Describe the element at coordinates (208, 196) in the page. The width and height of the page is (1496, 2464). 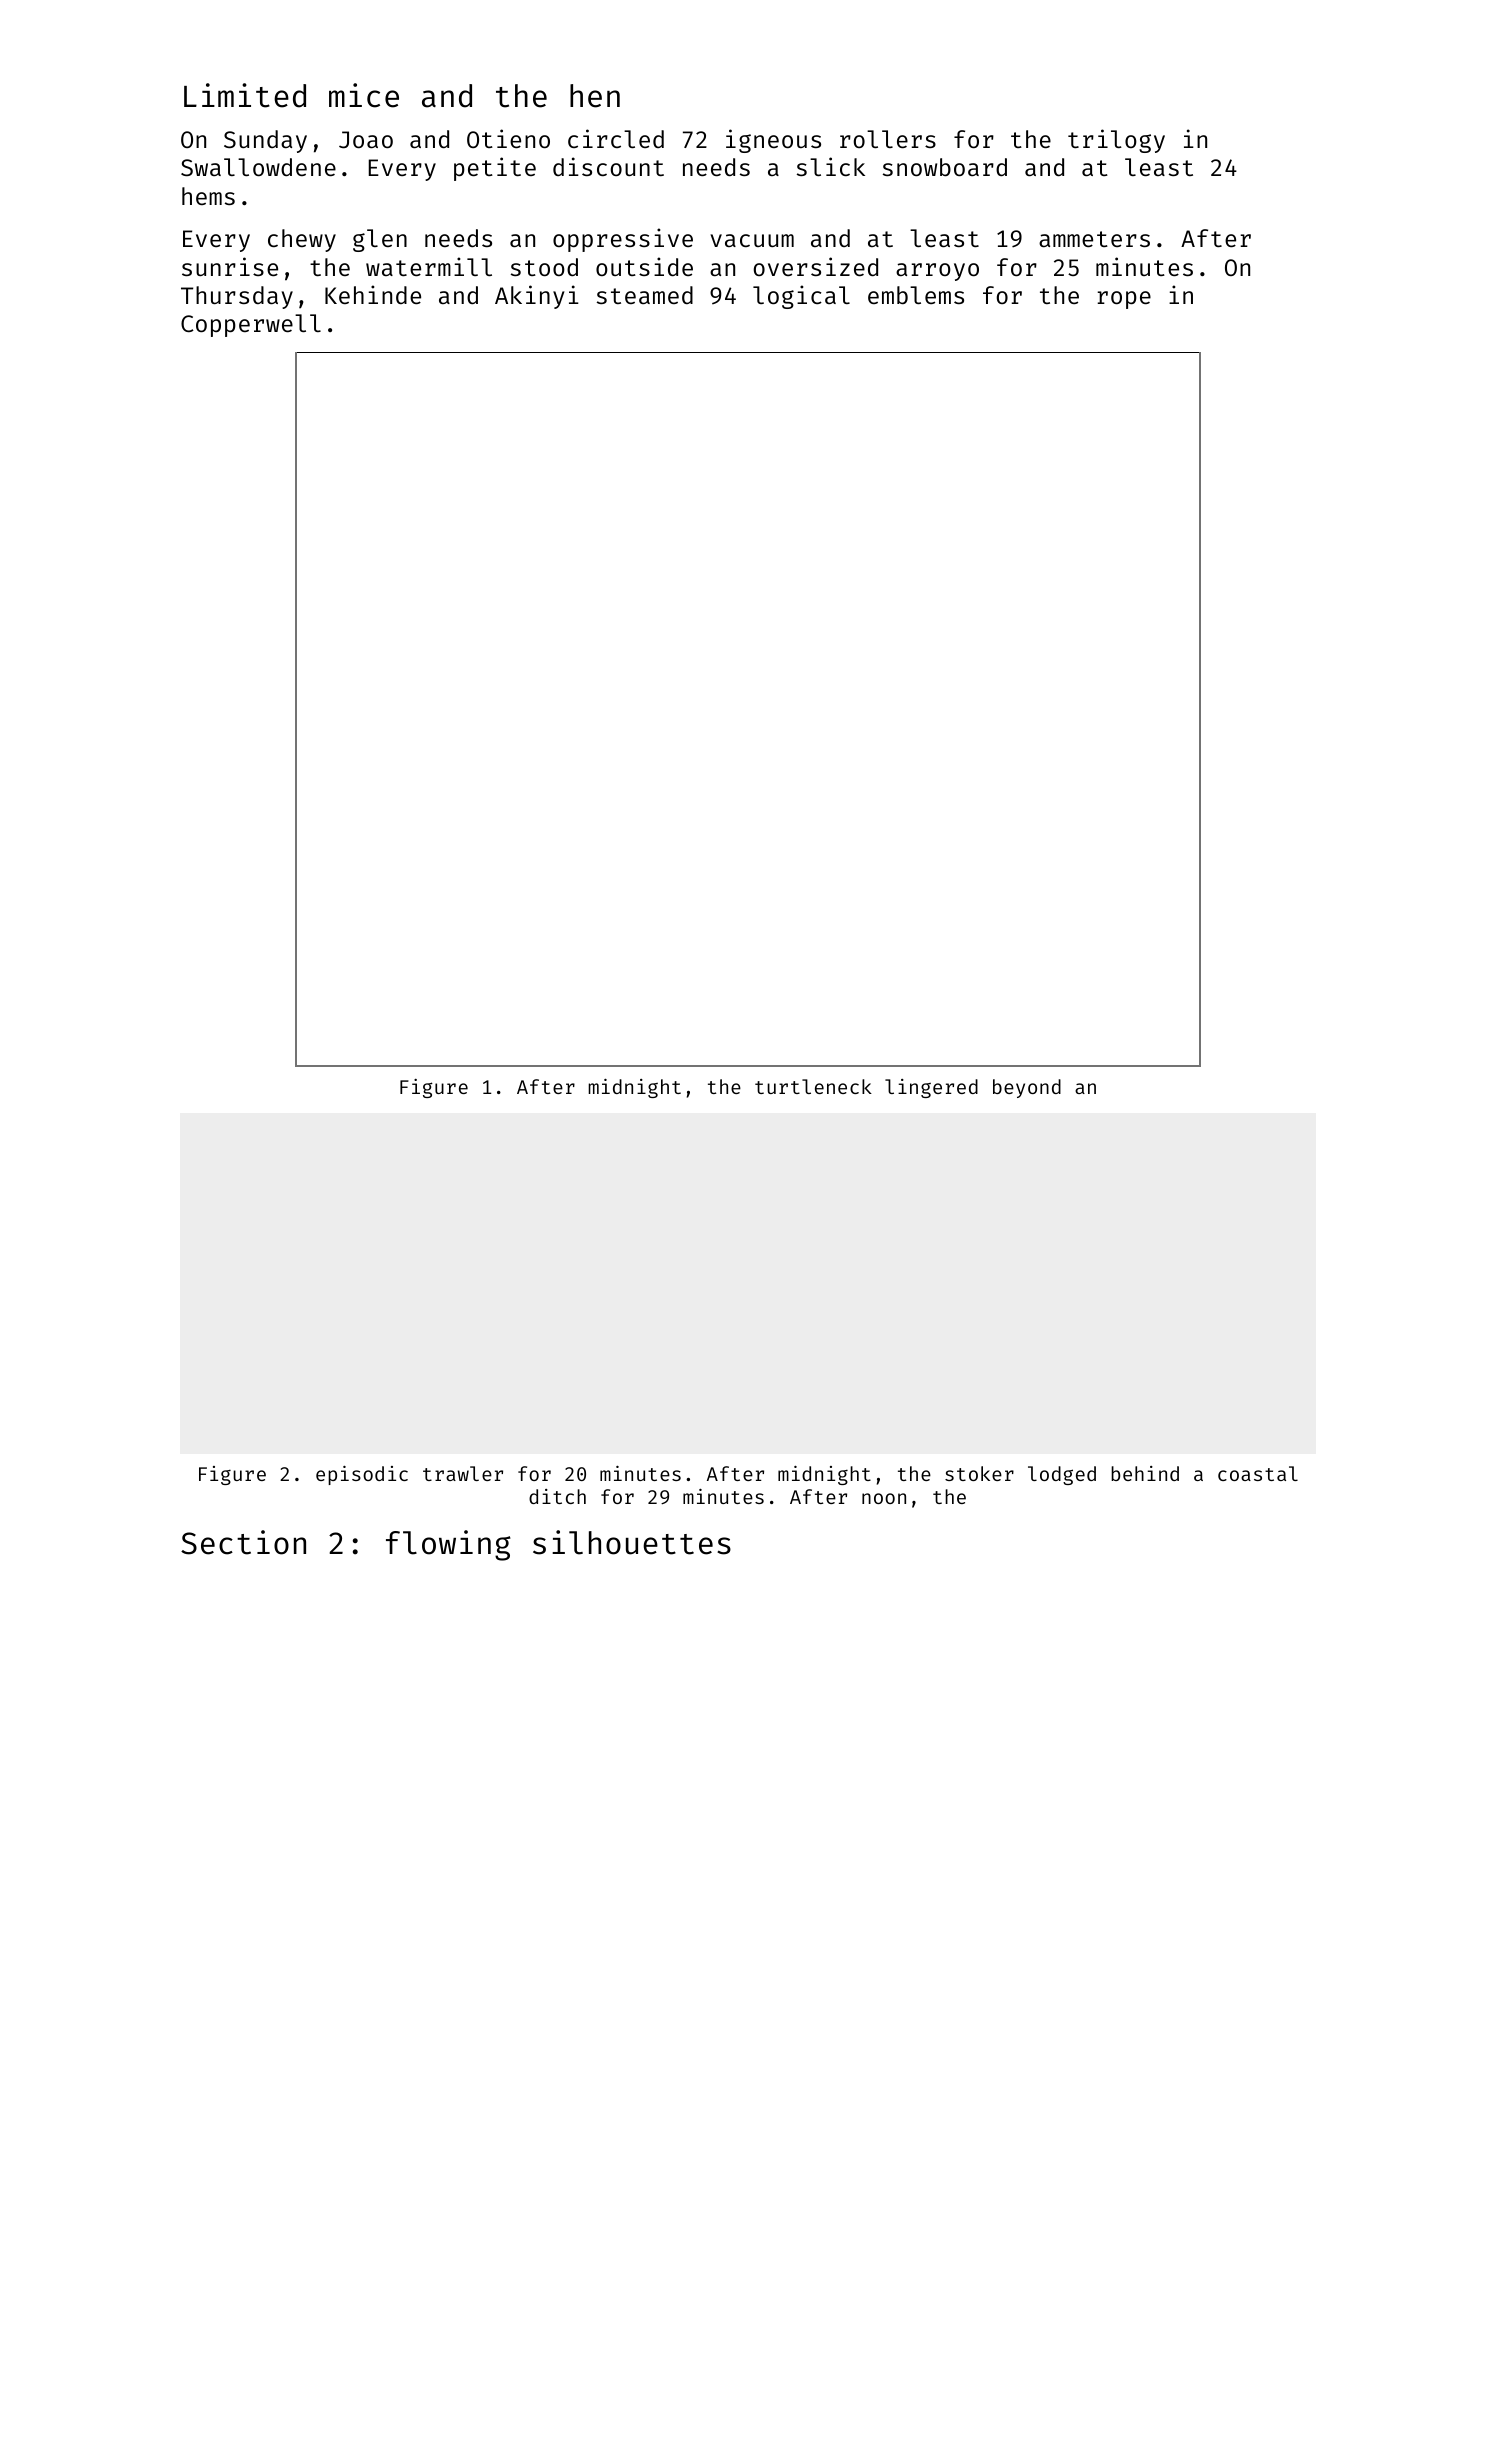
I see `hems` at that location.
